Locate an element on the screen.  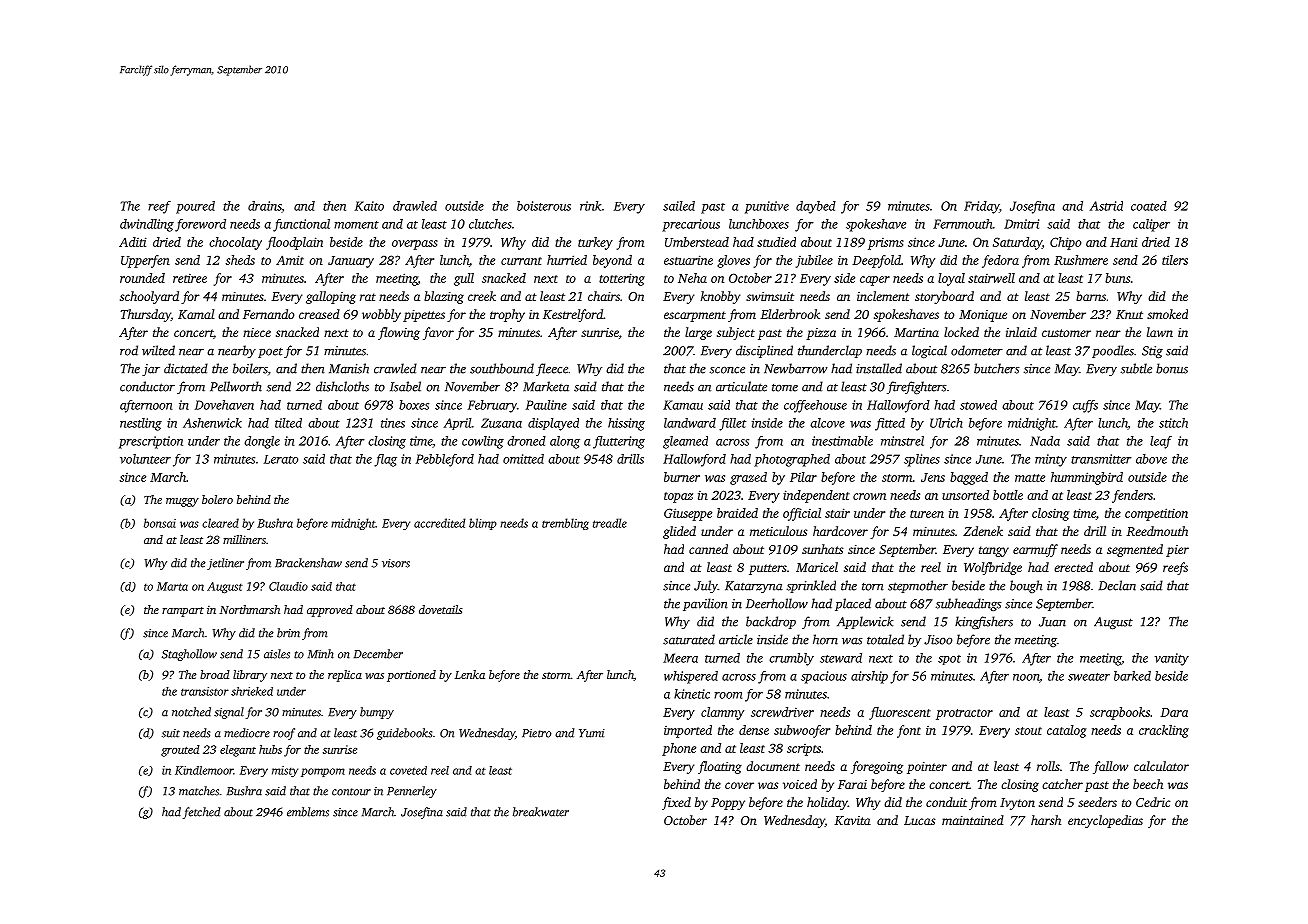
guidebooks is located at coordinates (404, 734).
